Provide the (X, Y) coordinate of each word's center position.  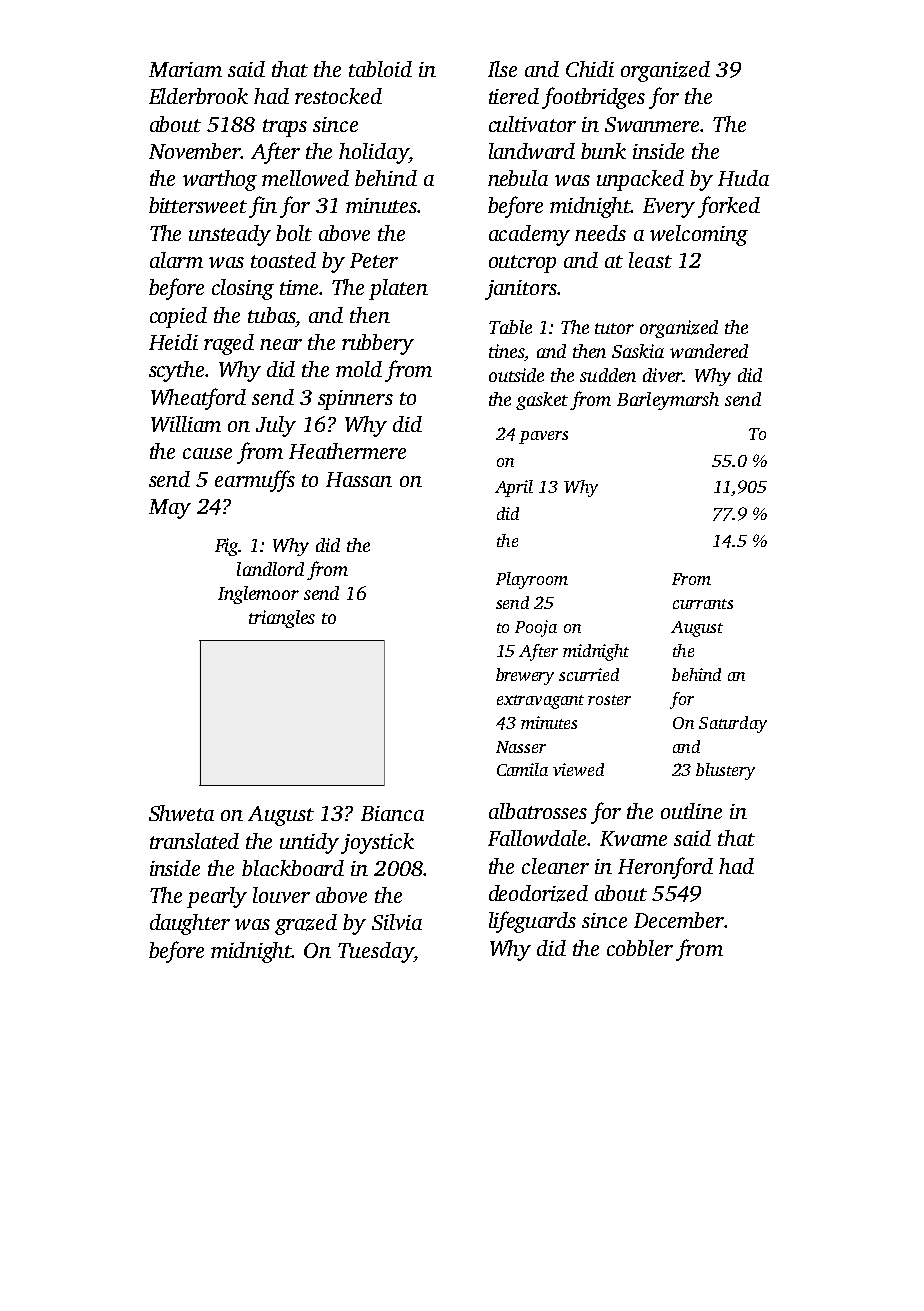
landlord (270, 569)
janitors (521, 290)
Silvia (397, 922)
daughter (190, 924)
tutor (614, 328)
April (514, 488)
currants (703, 604)
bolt (294, 233)
